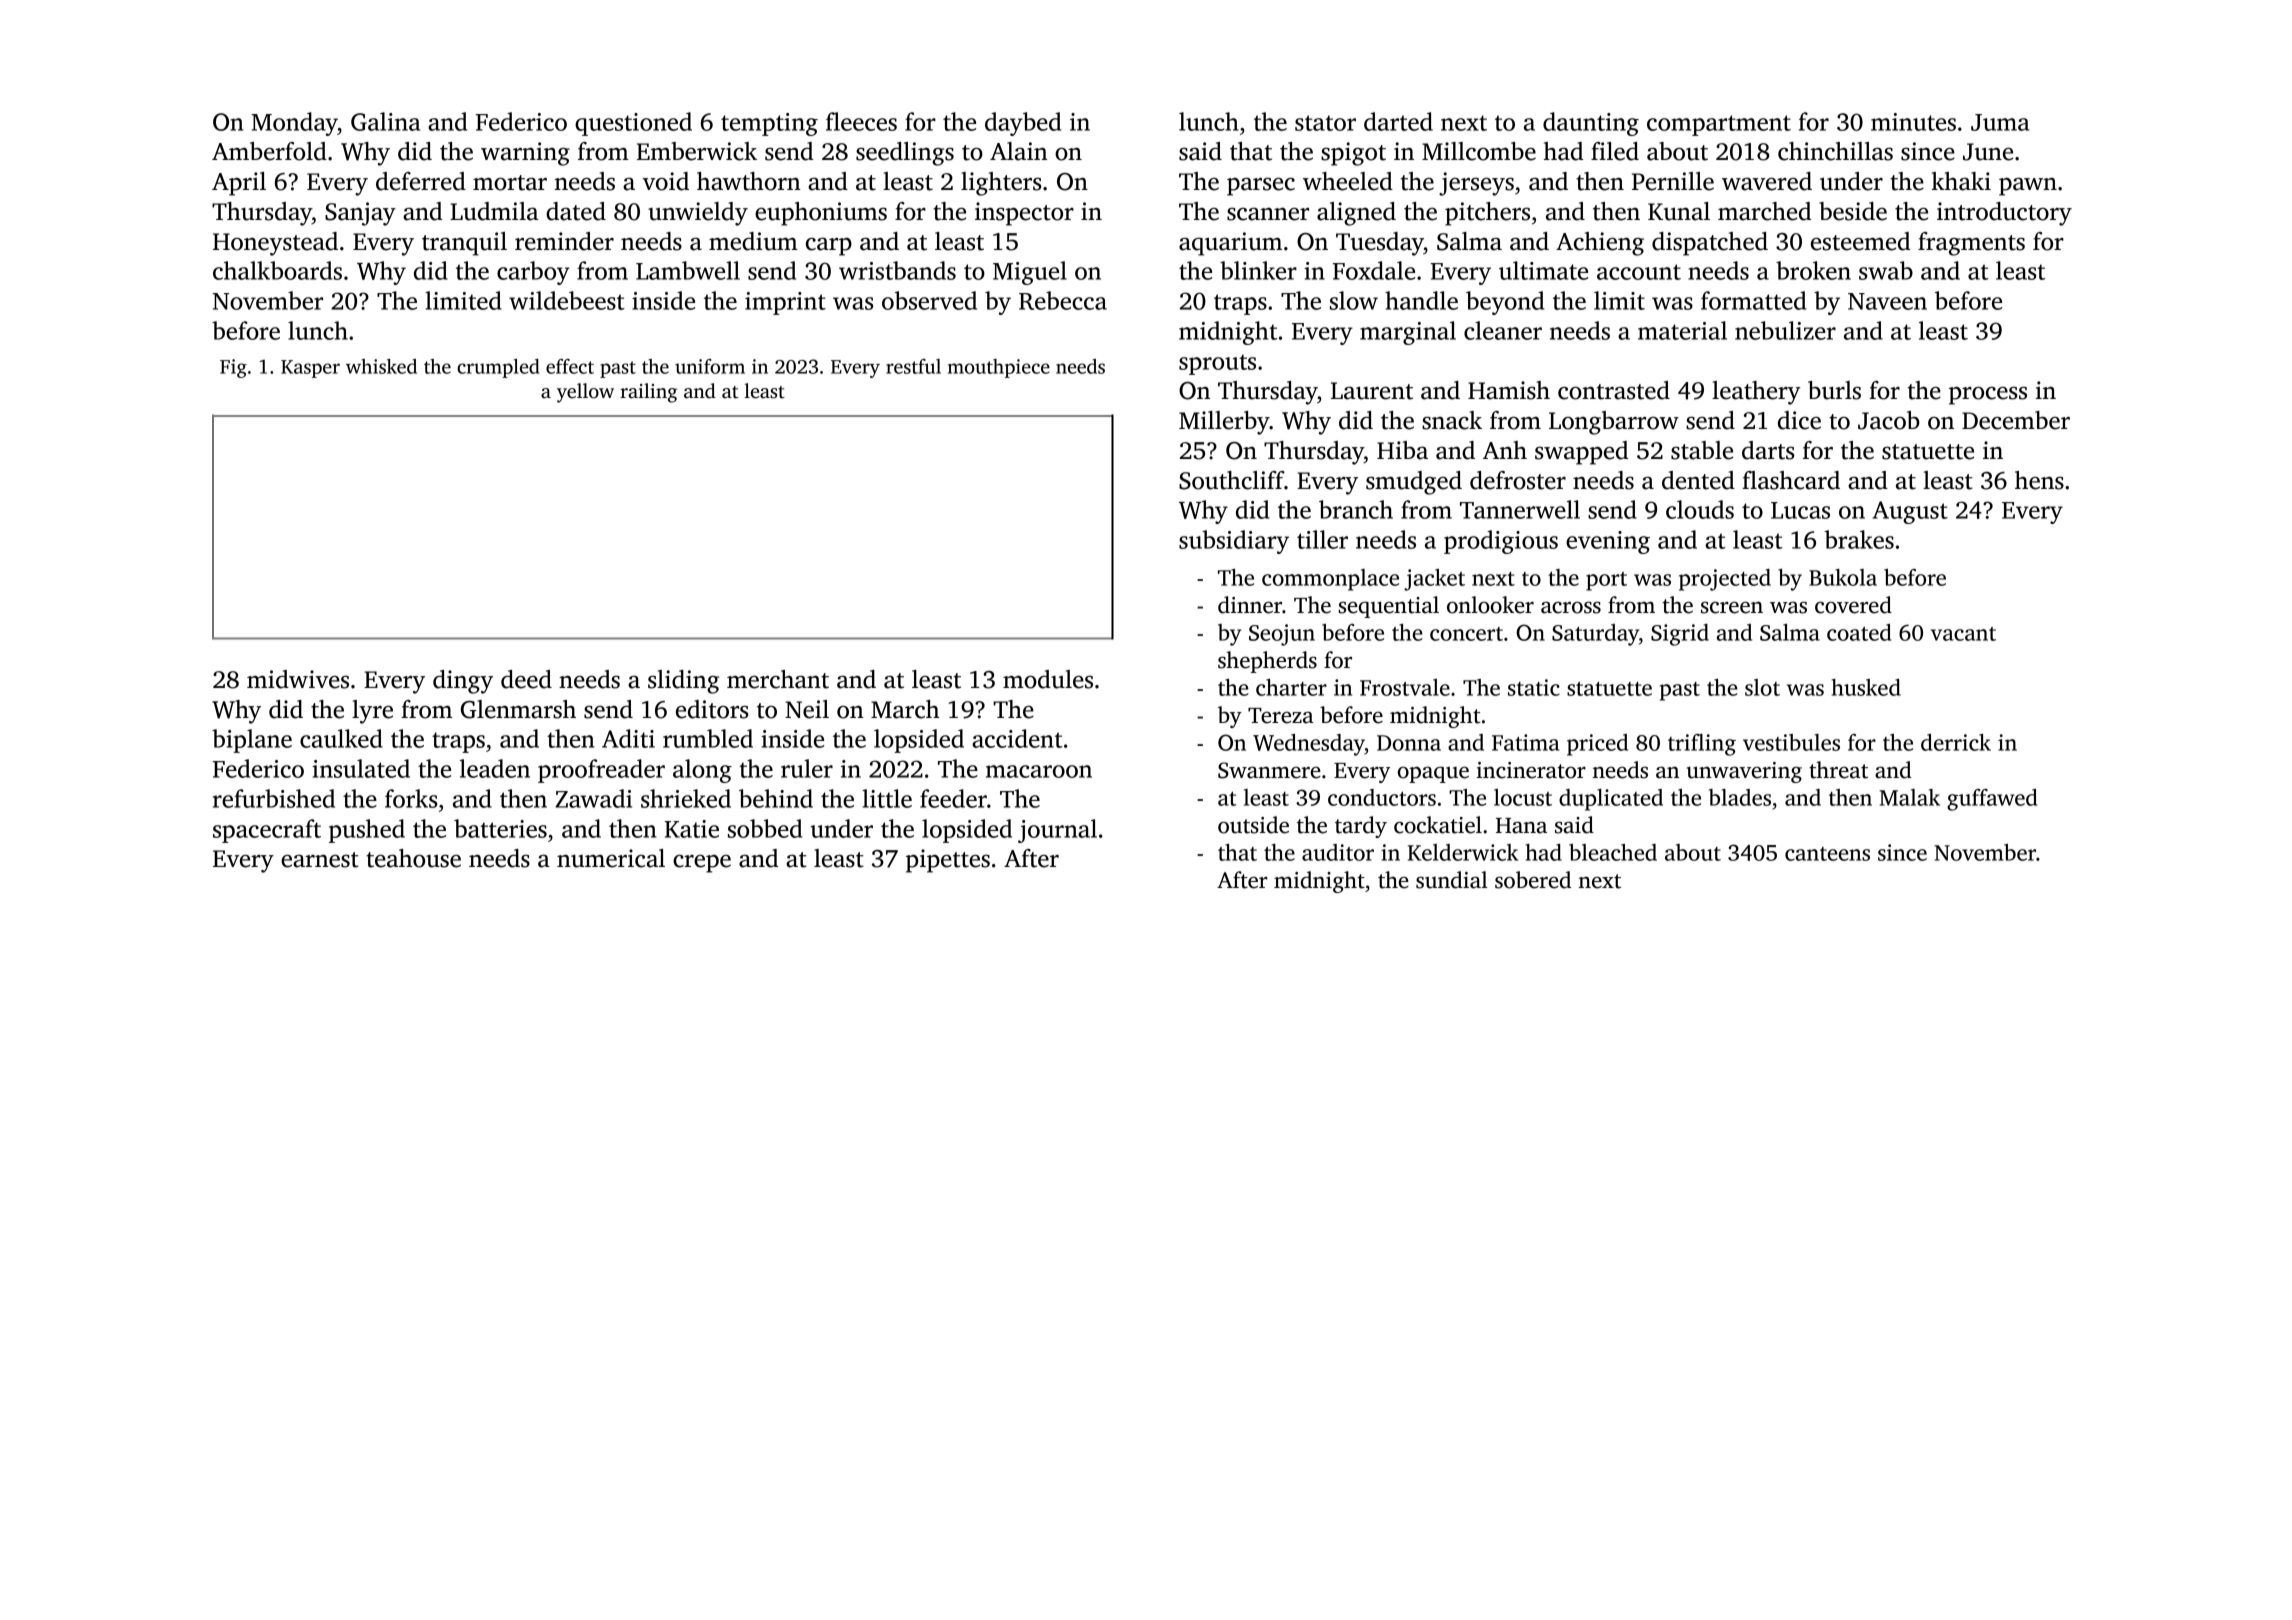  I want to click on sundial, so click(1452, 880).
